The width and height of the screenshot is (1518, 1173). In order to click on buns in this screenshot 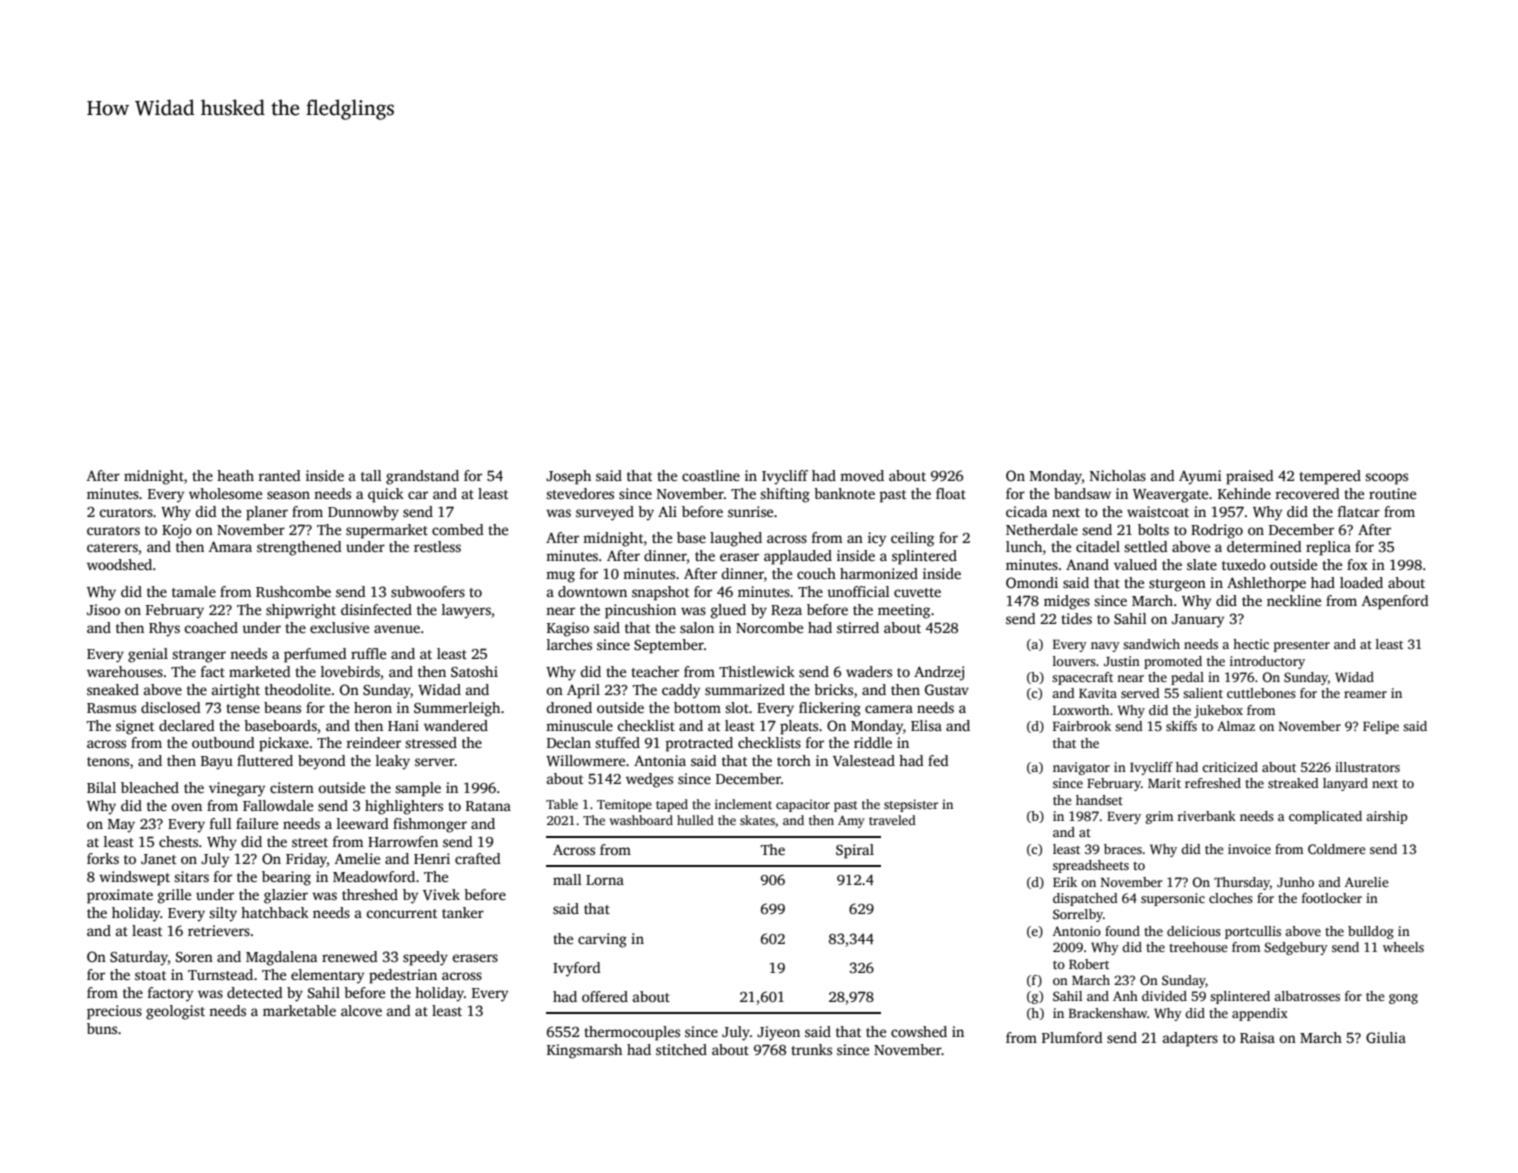, I will do `click(102, 1028)`.
